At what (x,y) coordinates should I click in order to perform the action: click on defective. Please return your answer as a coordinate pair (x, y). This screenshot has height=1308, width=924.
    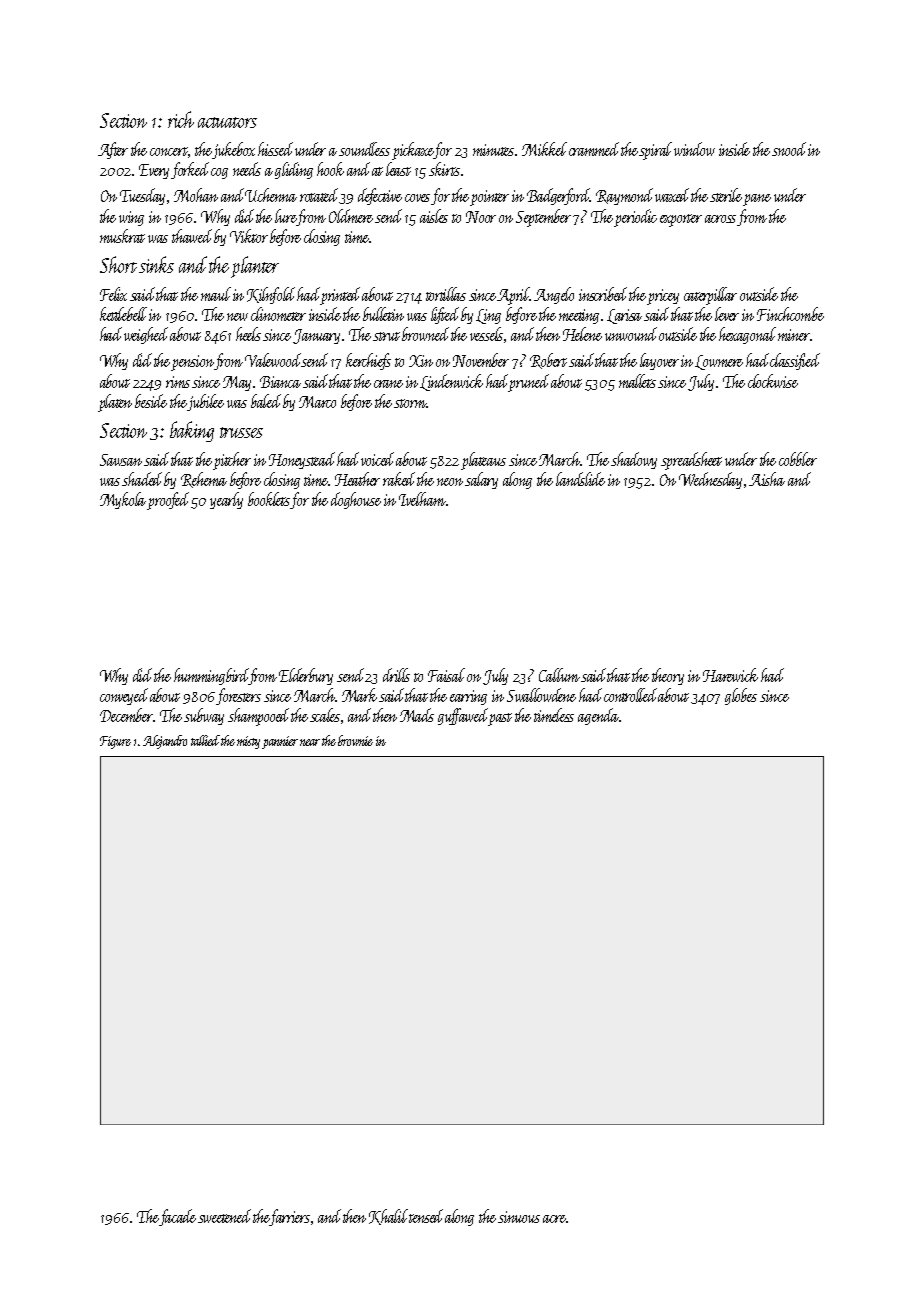
    Looking at the image, I should click on (380, 196).
